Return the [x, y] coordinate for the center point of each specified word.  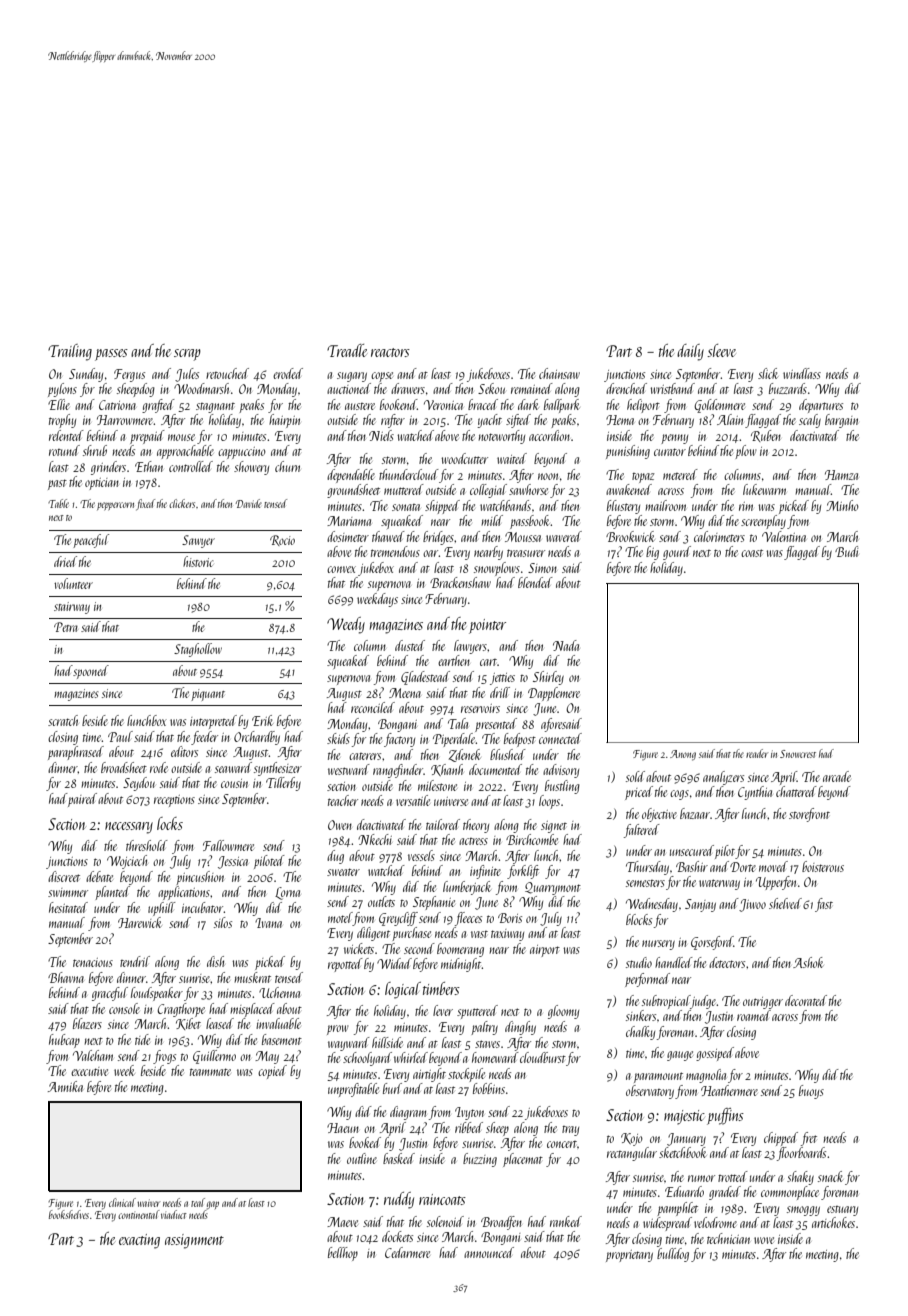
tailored [443, 824]
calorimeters [719, 536]
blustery [623, 507]
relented [66, 435]
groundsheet [353, 491]
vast [479, 934]
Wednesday [652, 905]
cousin [234, 783]
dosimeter [348, 536]
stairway [72, 608]
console [124, 1008]
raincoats [442, 1199]
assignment [194, 1241]
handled [674, 962]
